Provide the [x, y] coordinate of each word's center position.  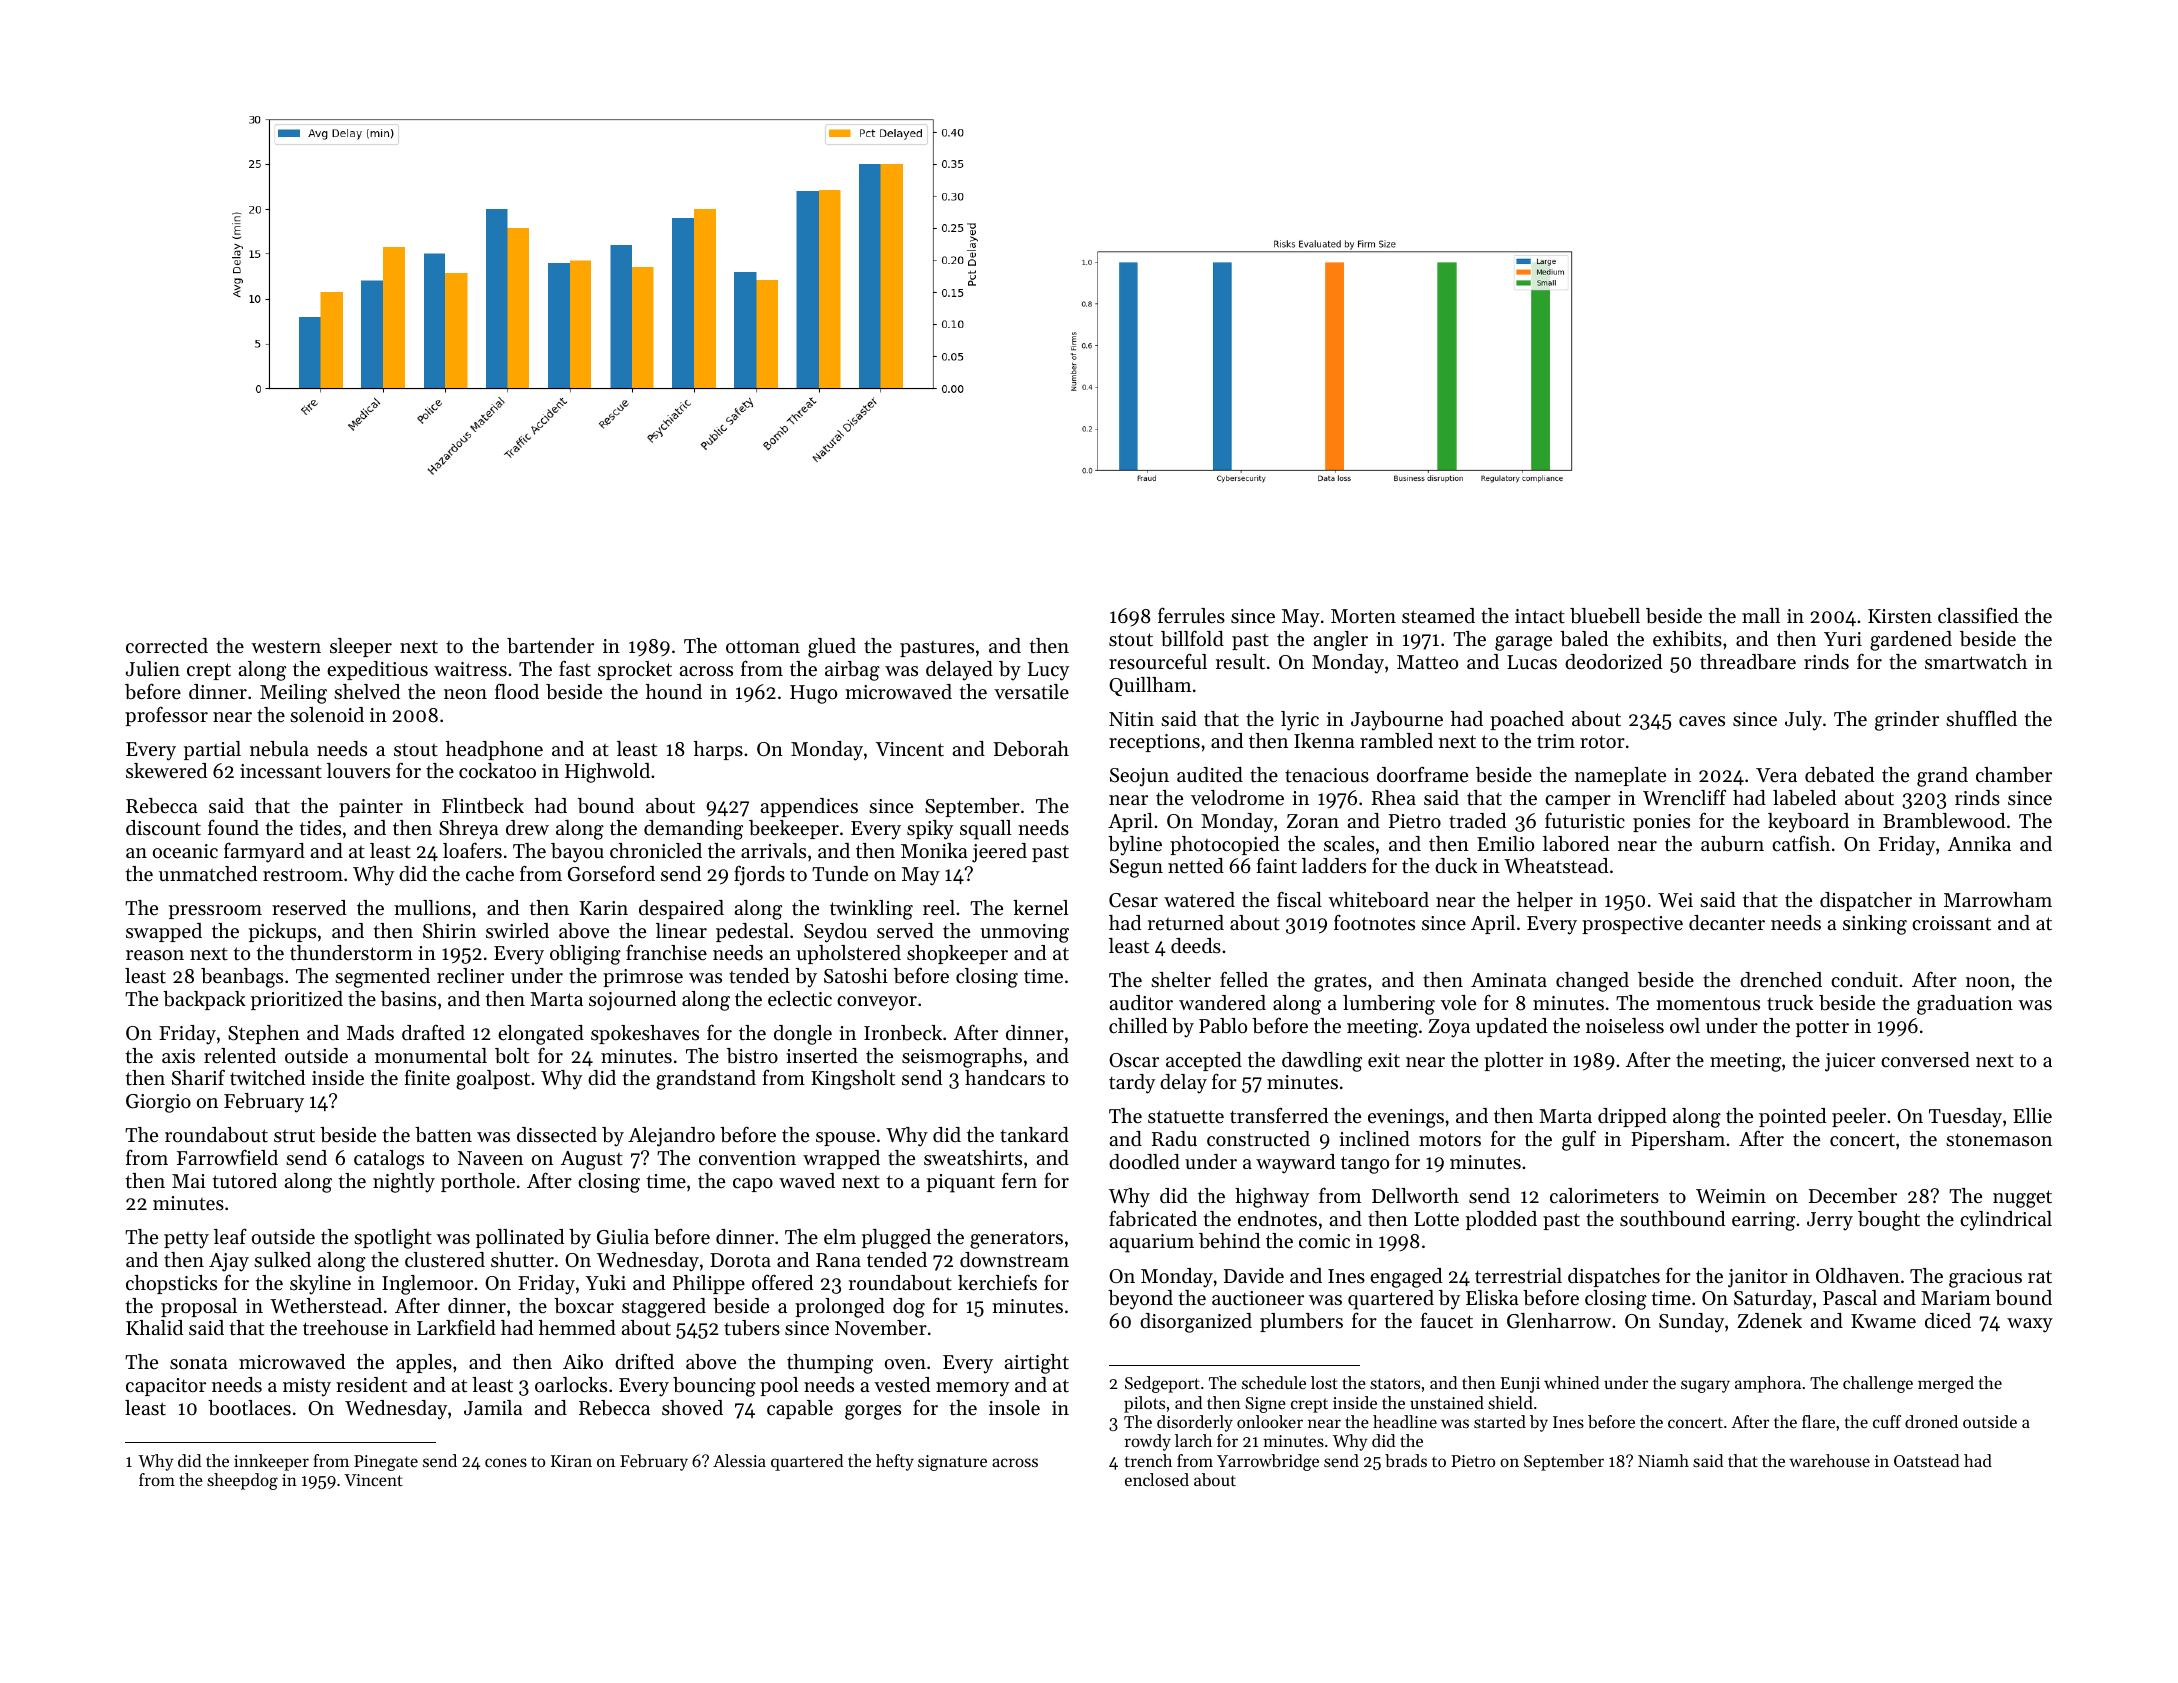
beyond [1140, 1300]
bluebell [1605, 616]
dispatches [1614, 1277]
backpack [204, 1000]
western [286, 647]
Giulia [623, 1237]
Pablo [1223, 1026]
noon [1988, 982]
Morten [1363, 616]
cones [506, 1462]
